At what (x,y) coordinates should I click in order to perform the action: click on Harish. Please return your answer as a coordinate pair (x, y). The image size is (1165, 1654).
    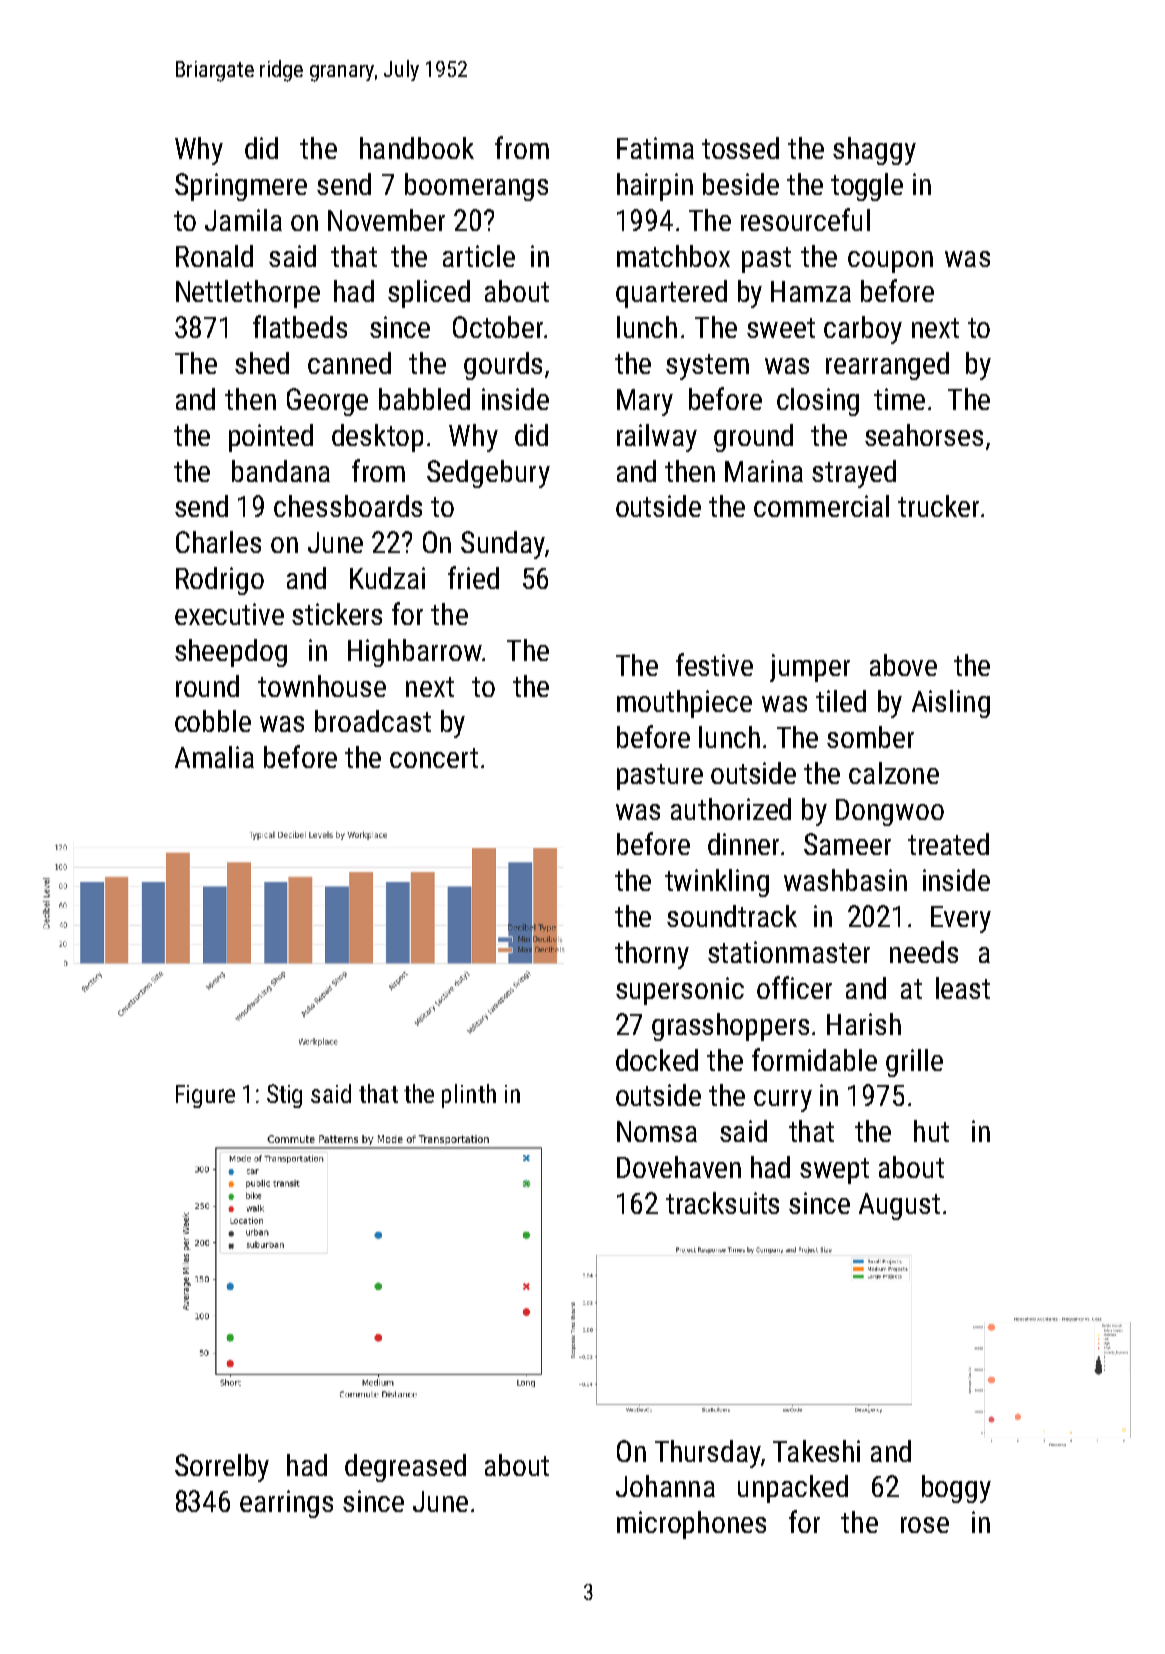
    Looking at the image, I should click on (864, 1024).
